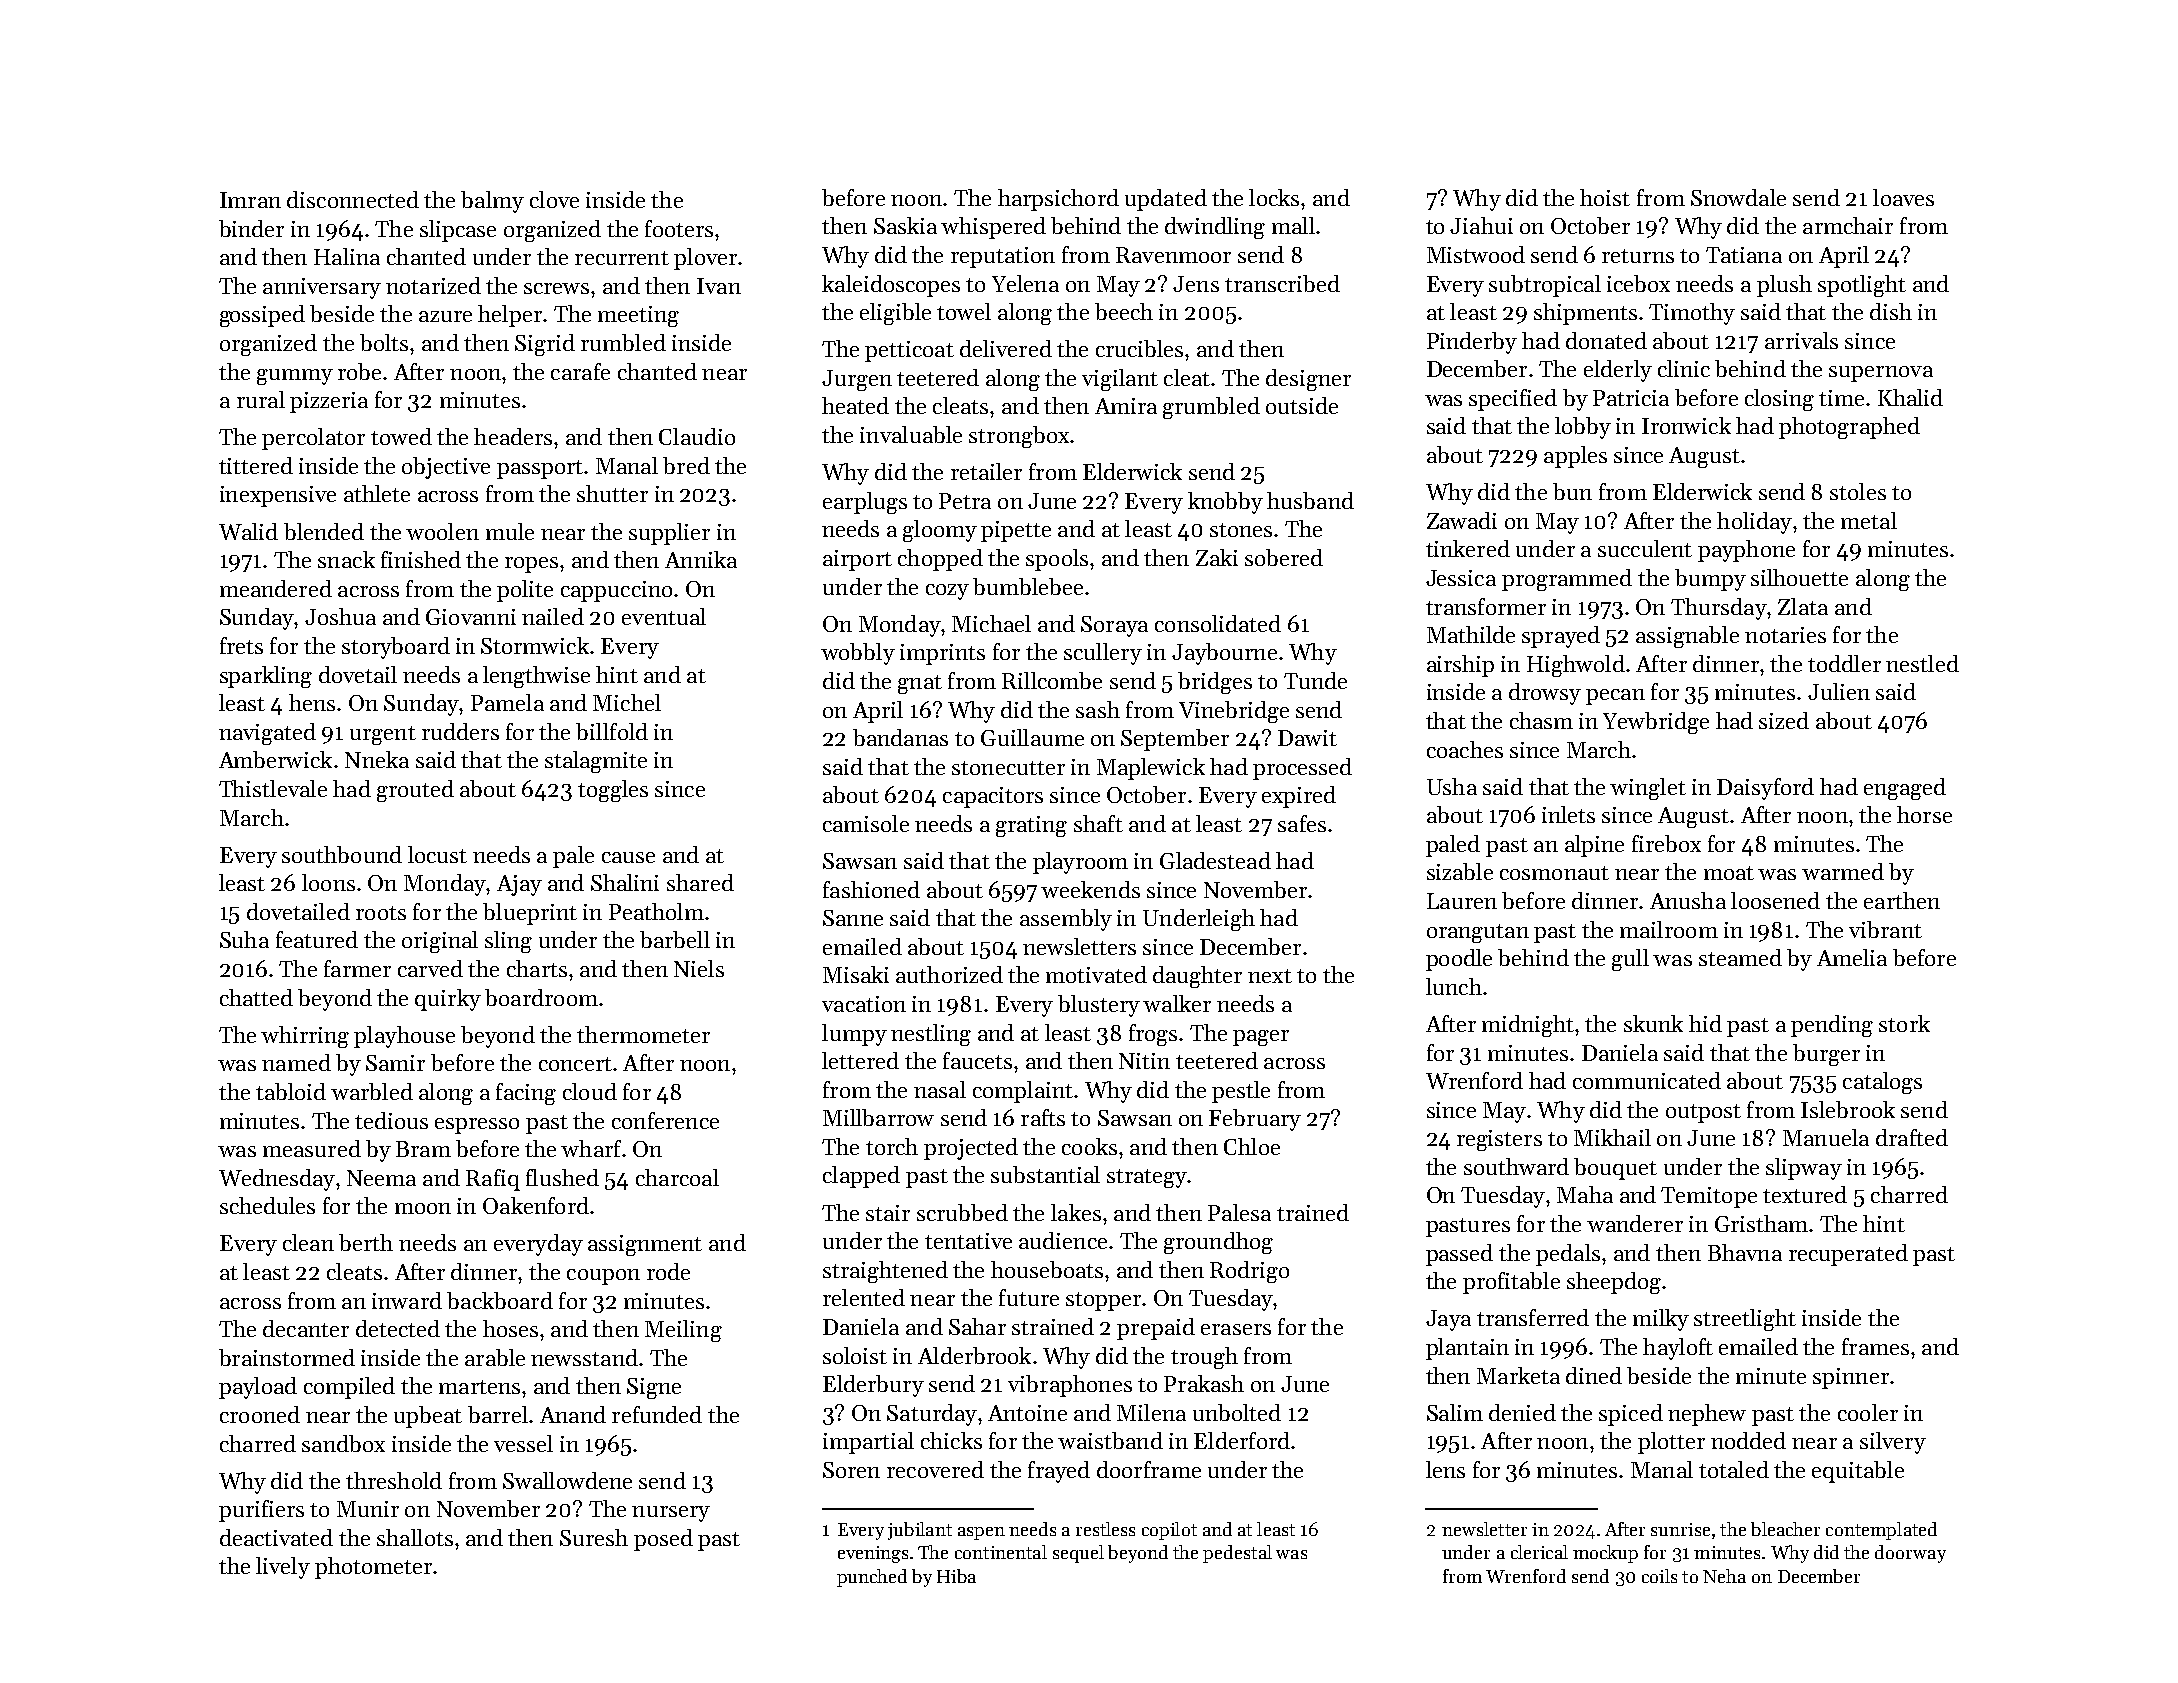  Describe the element at coordinates (1120, 380) in the screenshot. I see `vigilant` at that location.
